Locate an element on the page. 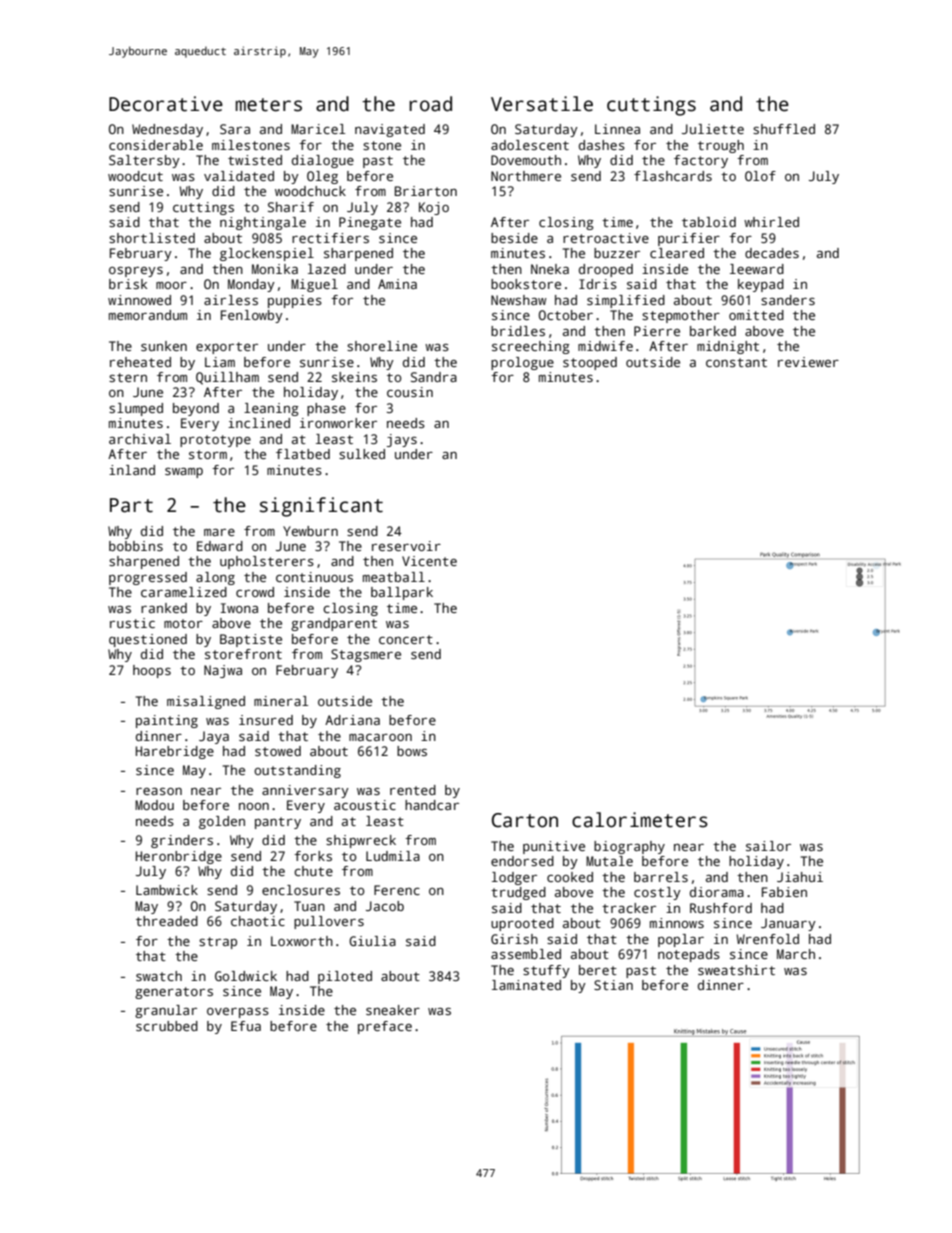 The width and height of the page is (952, 1233). Decorative is located at coordinates (166, 104).
